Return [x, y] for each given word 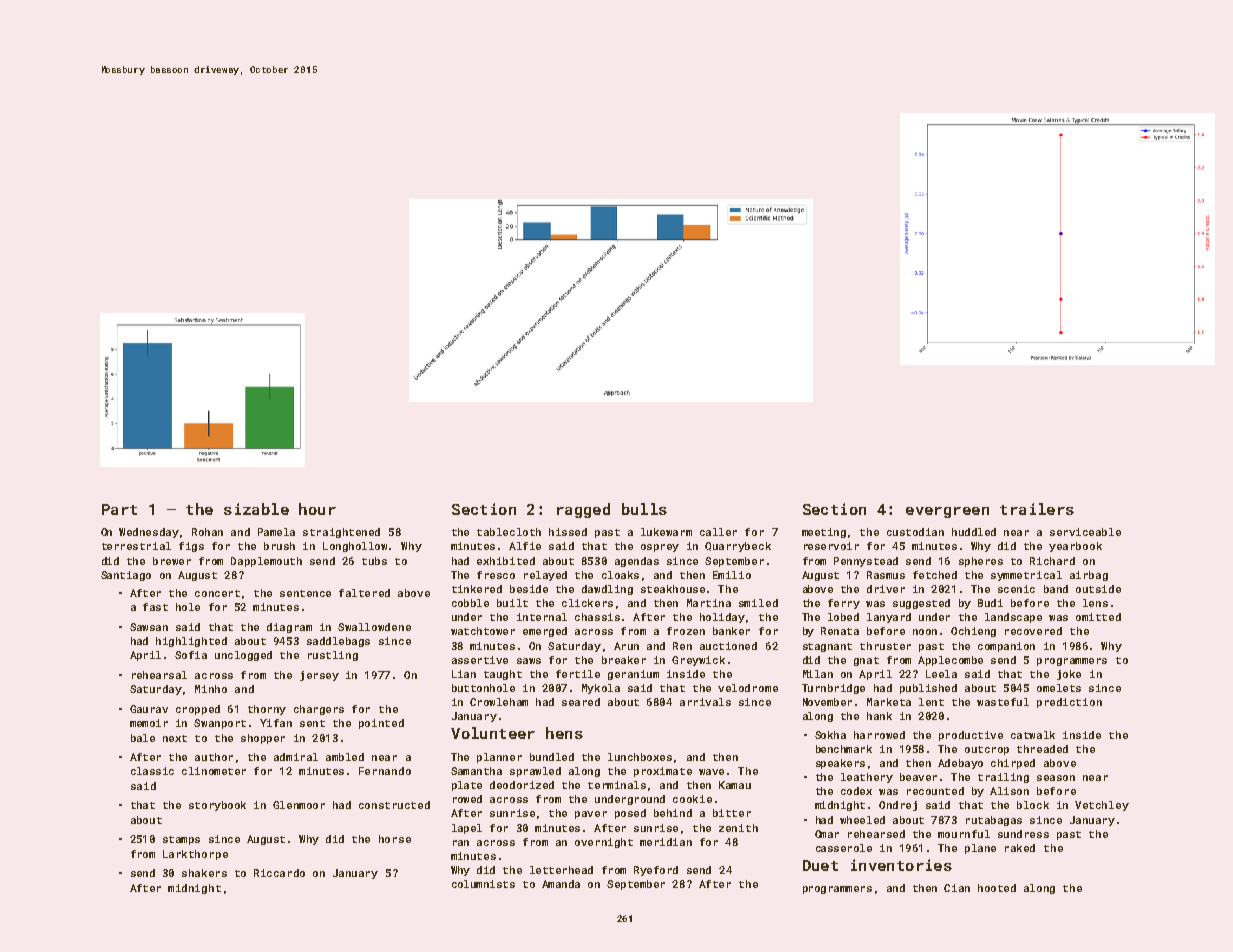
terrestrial [136, 546]
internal [542, 617]
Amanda [561, 884]
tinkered [477, 589]
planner [499, 758]
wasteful [1003, 702]
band [1056, 589]
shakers [204, 873]
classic [152, 771]
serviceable [1085, 532]
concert [217, 593]
